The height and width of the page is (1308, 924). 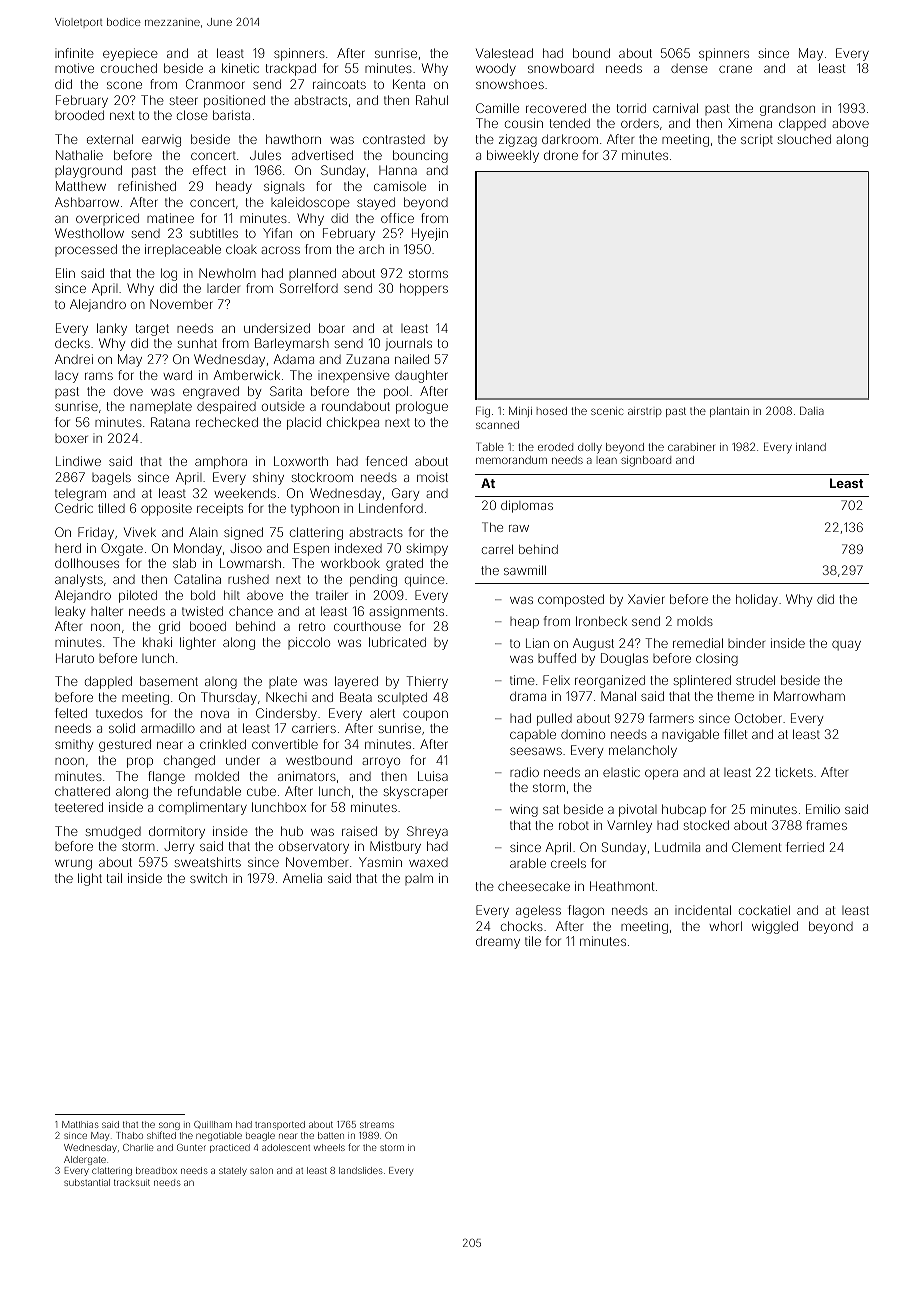 What do you see at coordinates (645, 412) in the page?
I see `airstrip` at bounding box center [645, 412].
